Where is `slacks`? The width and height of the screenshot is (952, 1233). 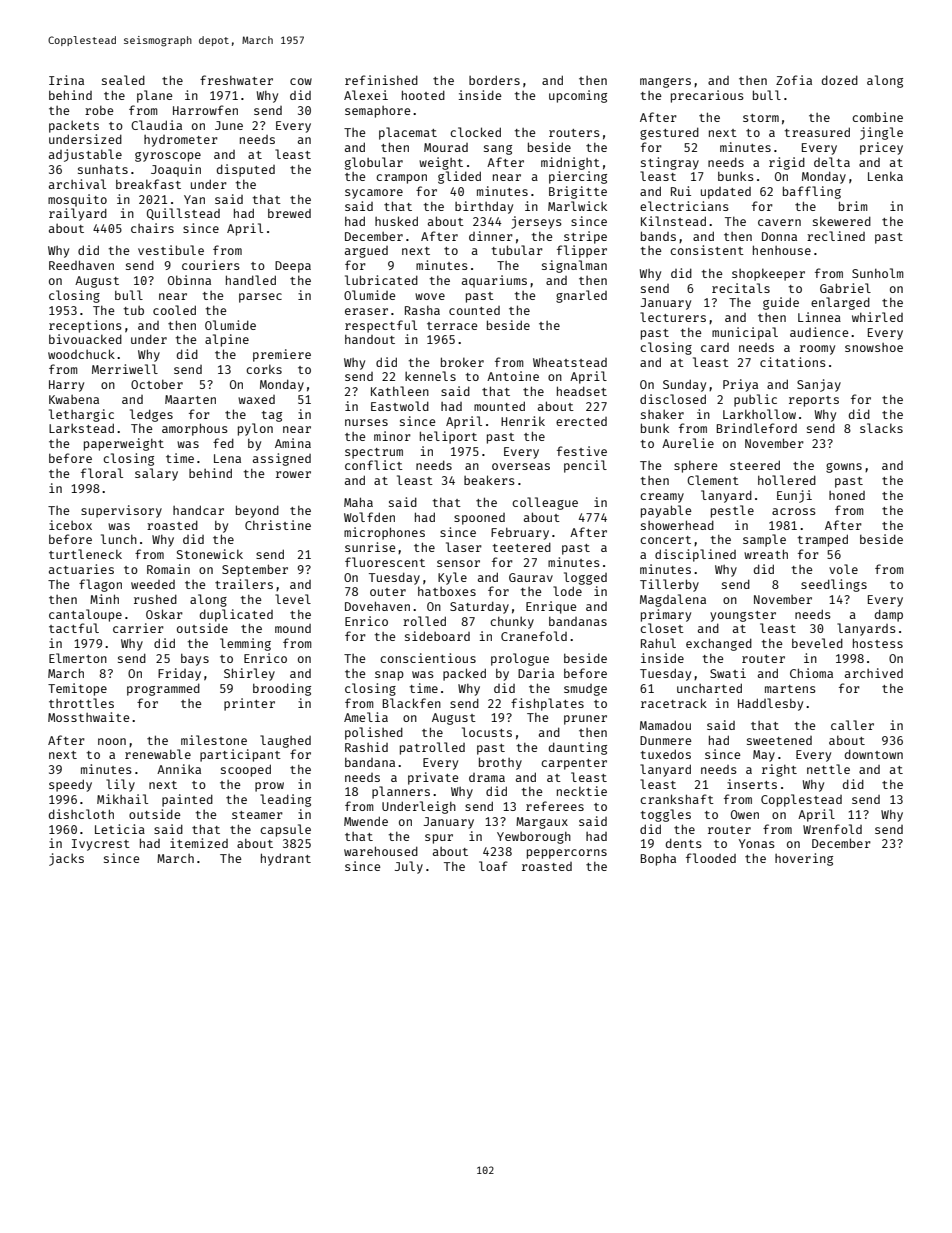
slacks is located at coordinates (881, 428).
